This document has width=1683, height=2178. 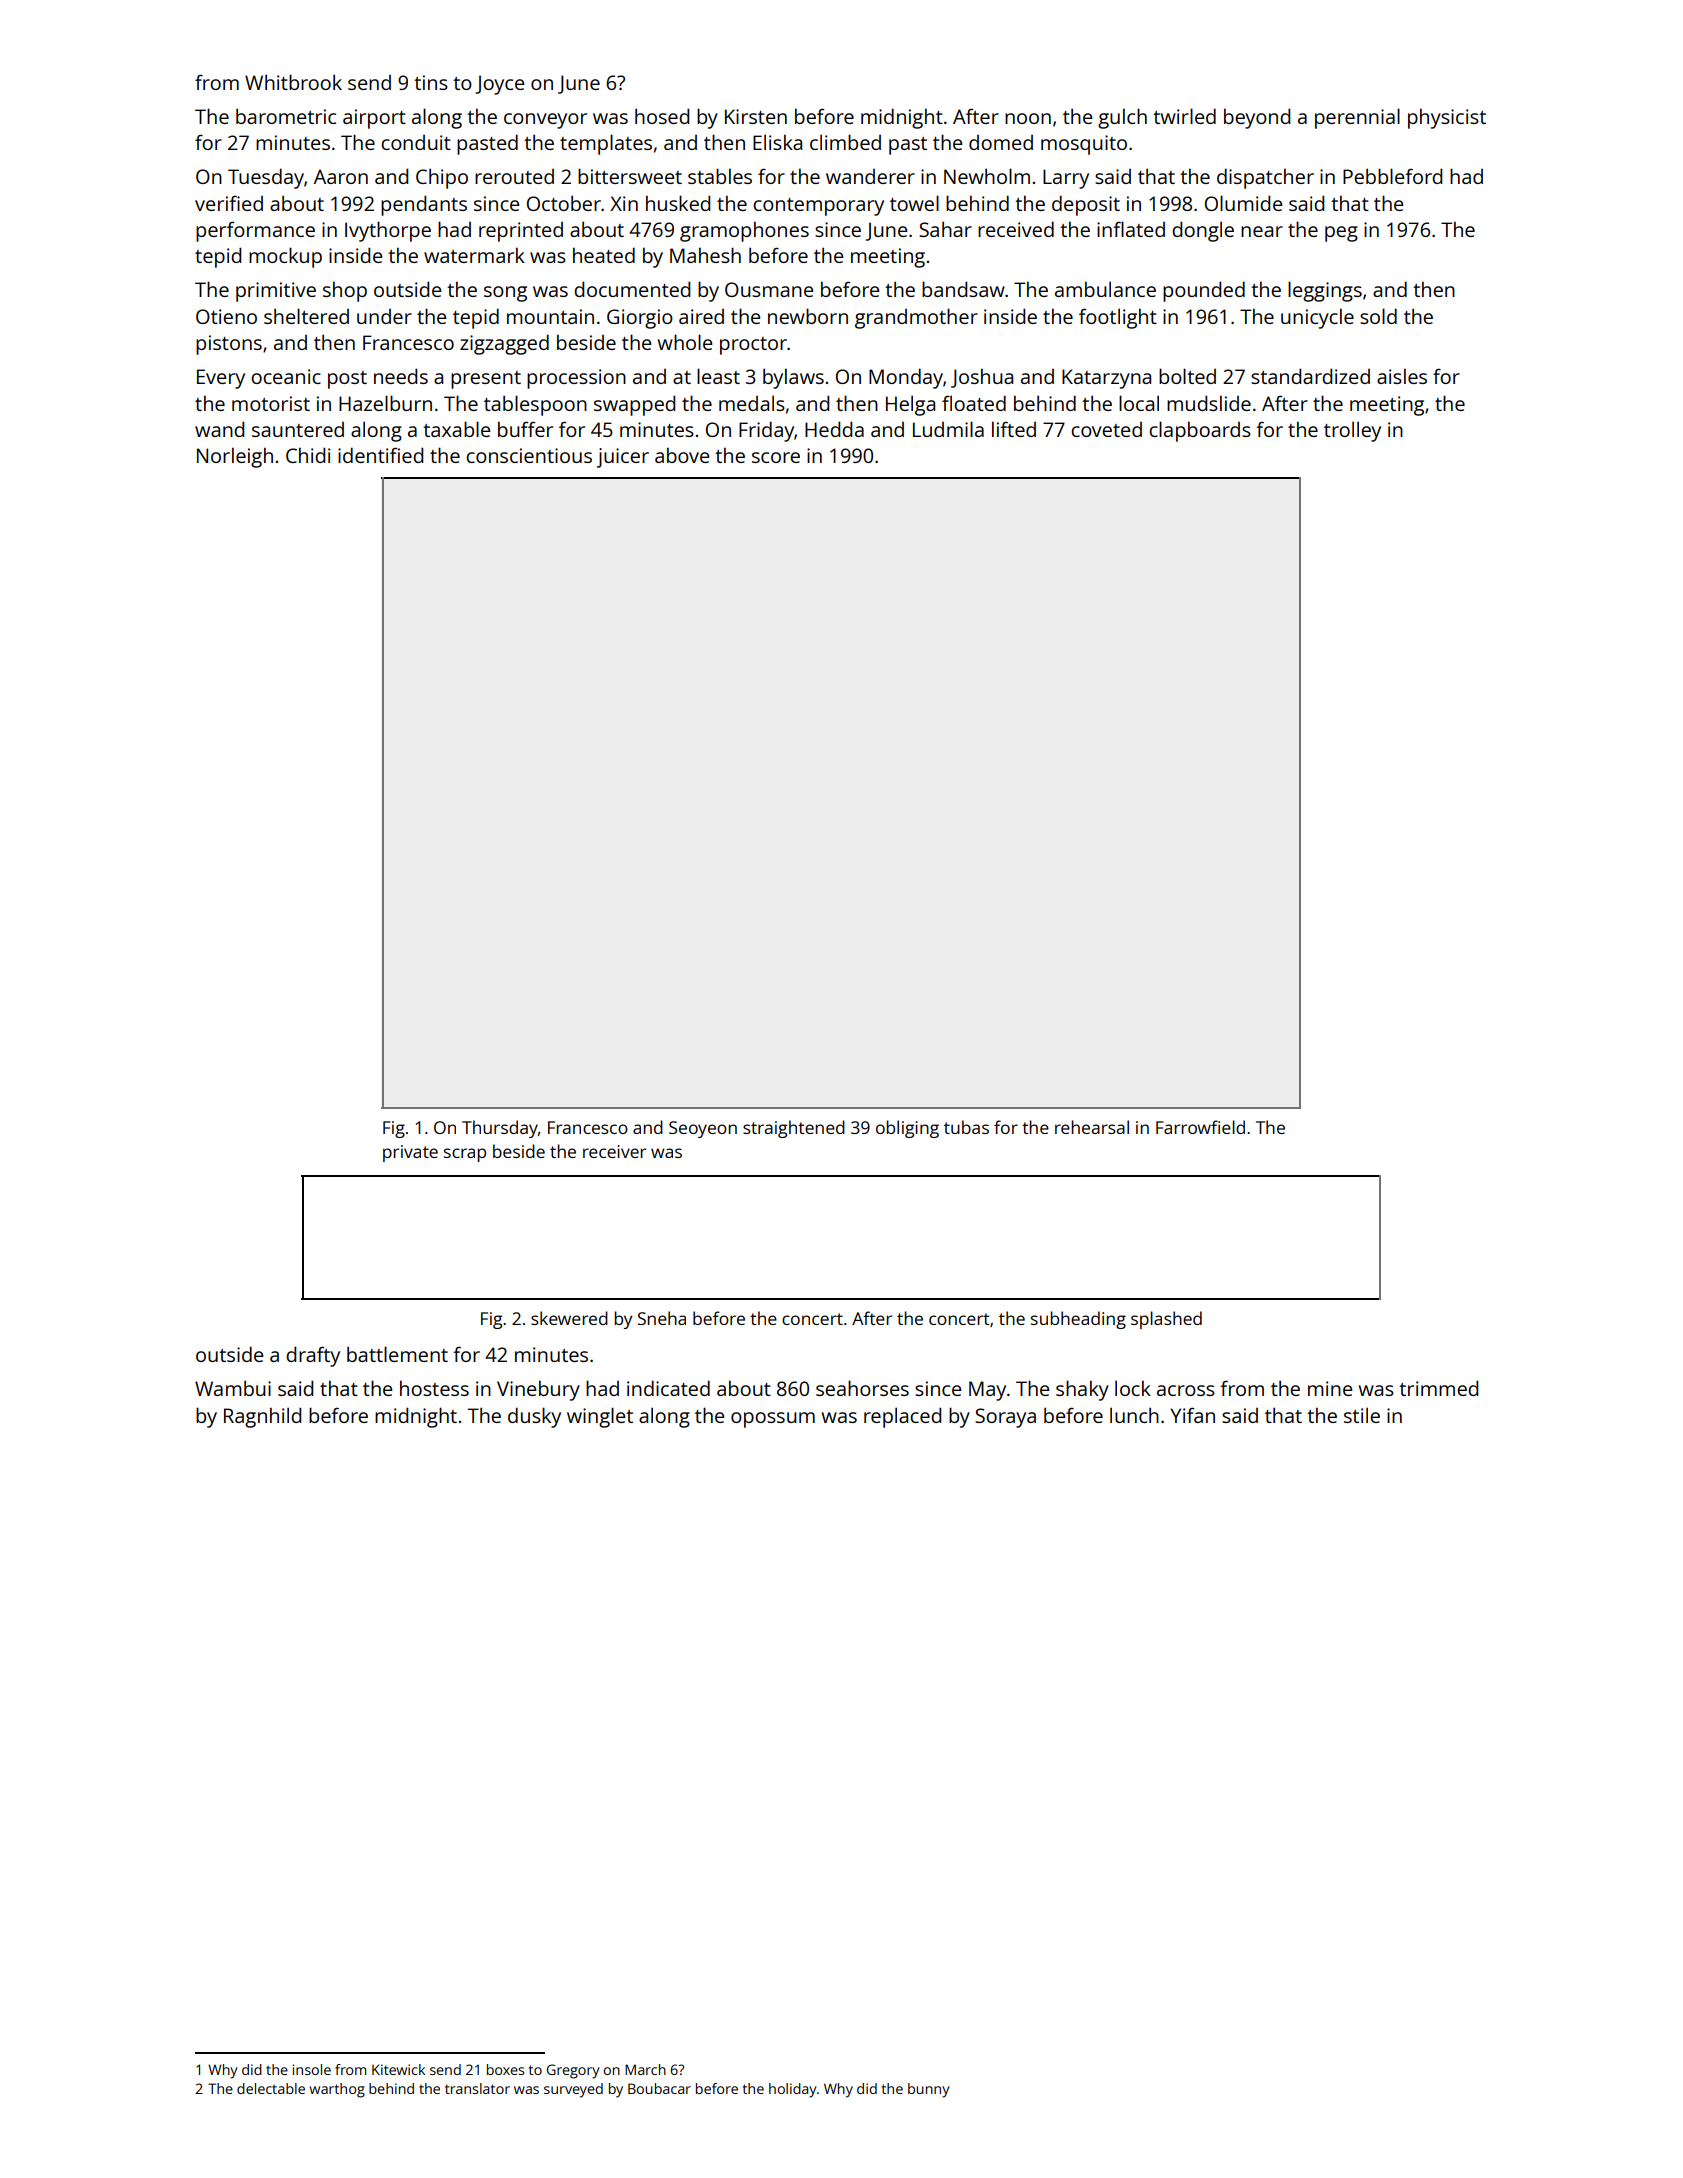 What do you see at coordinates (1200, 1127) in the document?
I see `Farrowfield` at bounding box center [1200, 1127].
